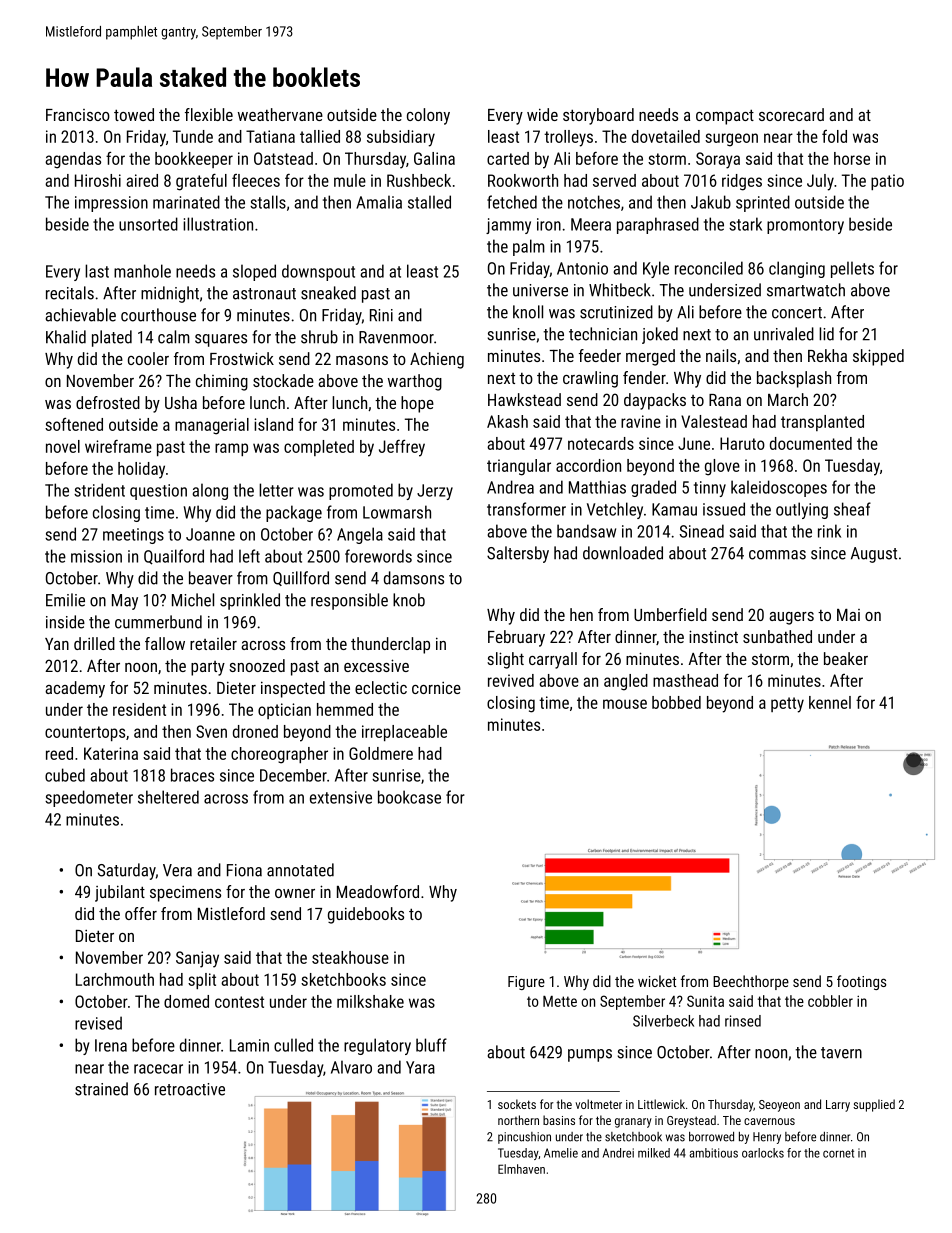 The width and height of the screenshot is (952, 1233). Describe the element at coordinates (521, 1169) in the screenshot. I see `Elmhaven` at that location.
